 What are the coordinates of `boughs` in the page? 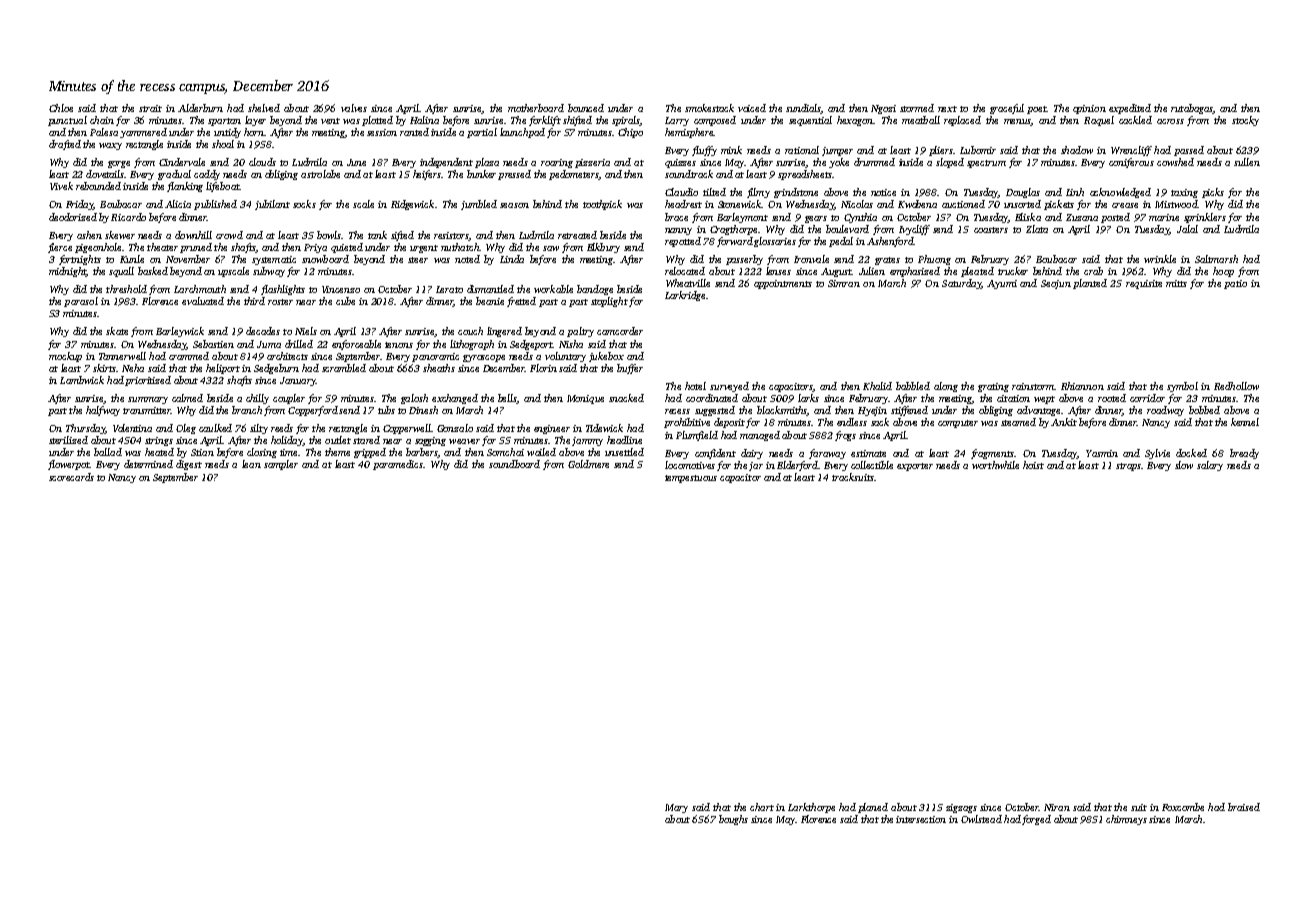 It's located at (733, 820).
